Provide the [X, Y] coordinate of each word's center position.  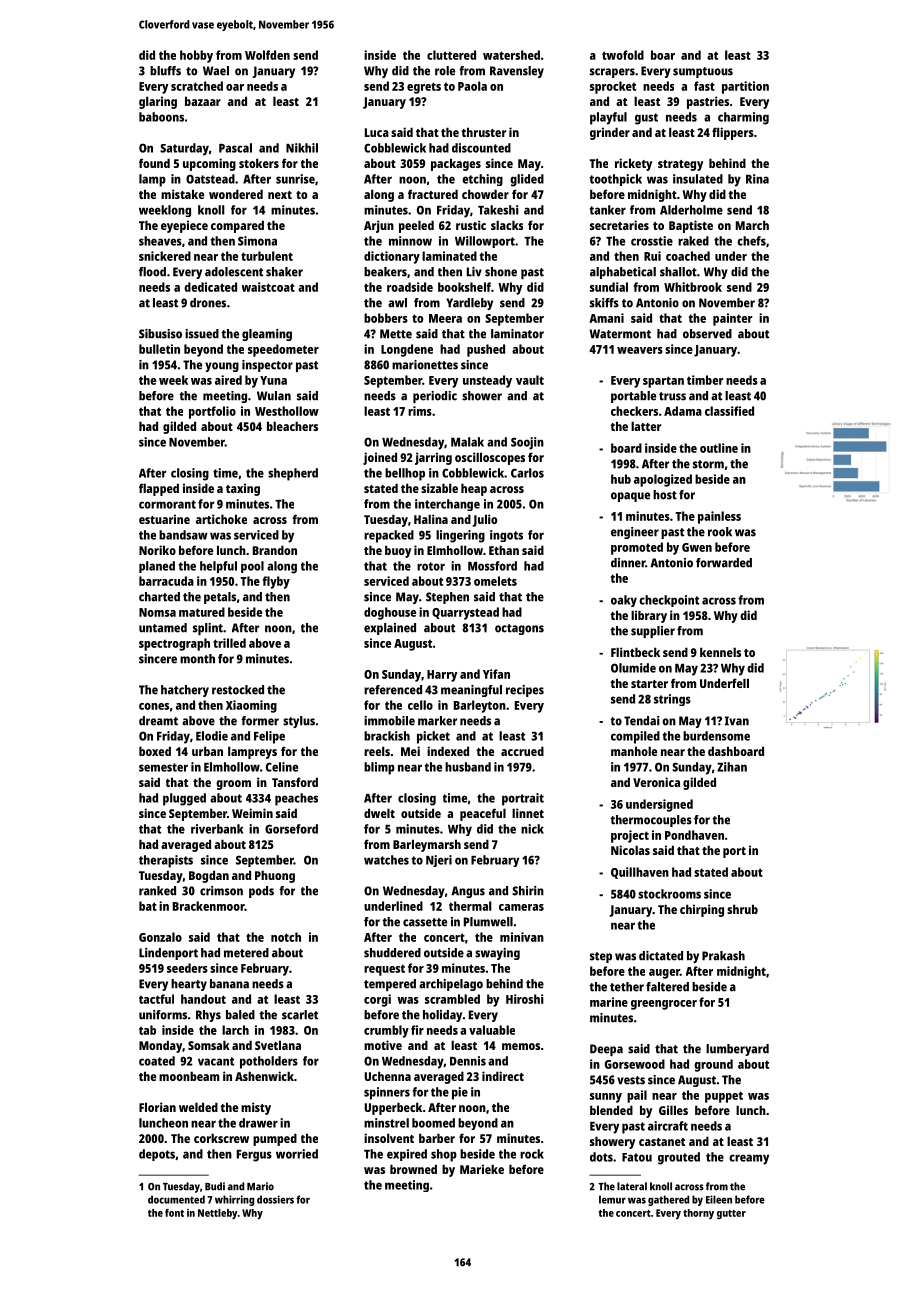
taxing [243, 489]
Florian [157, 1107]
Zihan [732, 767]
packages [456, 164]
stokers [259, 163]
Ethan [504, 550]
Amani [606, 318]
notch [286, 937]
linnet [528, 813]
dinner [628, 563]
